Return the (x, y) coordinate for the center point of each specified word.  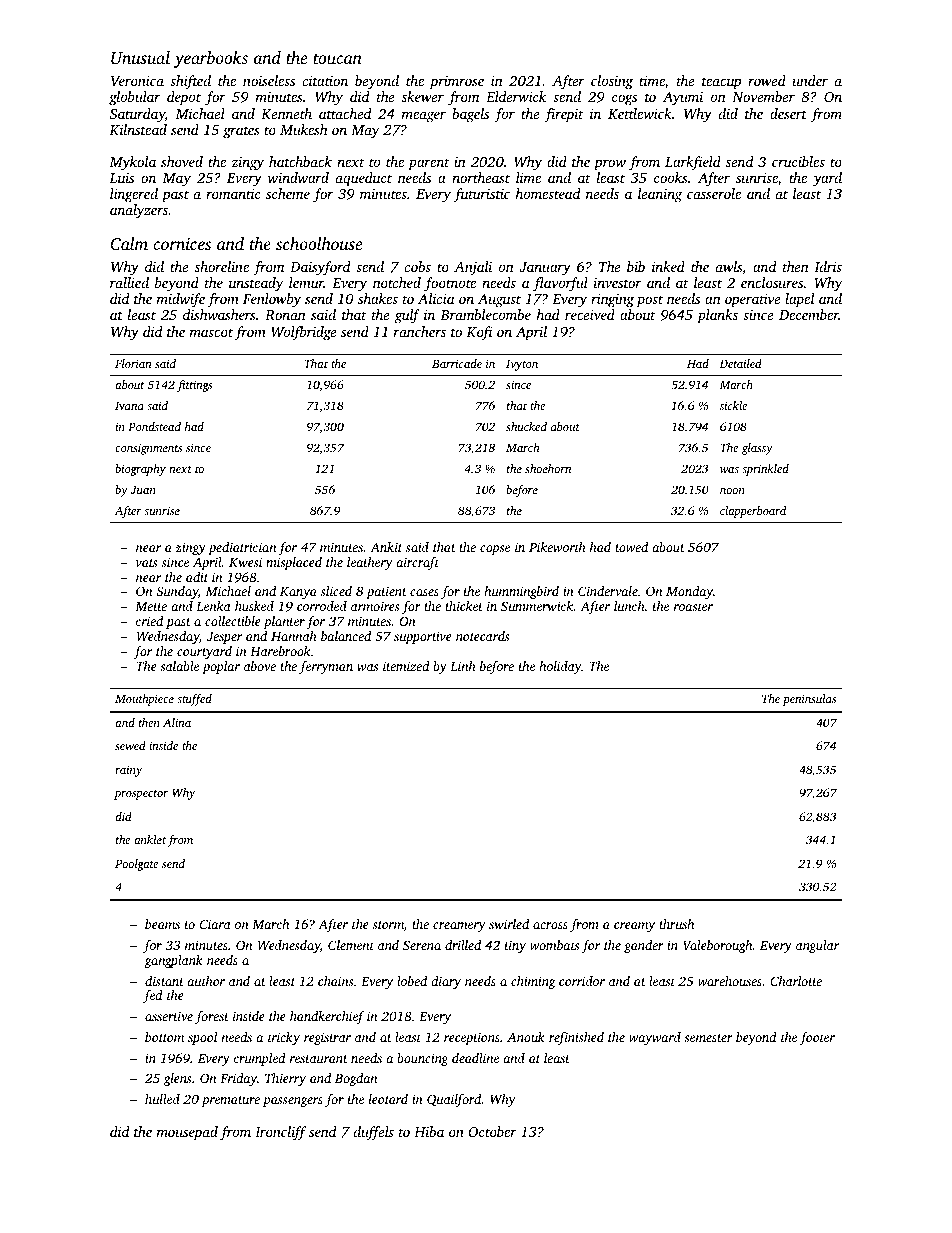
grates (241, 132)
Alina (177, 722)
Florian (133, 363)
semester (708, 1038)
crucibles (798, 161)
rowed (767, 80)
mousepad (187, 1133)
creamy (634, 927)
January (545, 269)
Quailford (454, 1100)
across (550, 925)
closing (612, 82)
